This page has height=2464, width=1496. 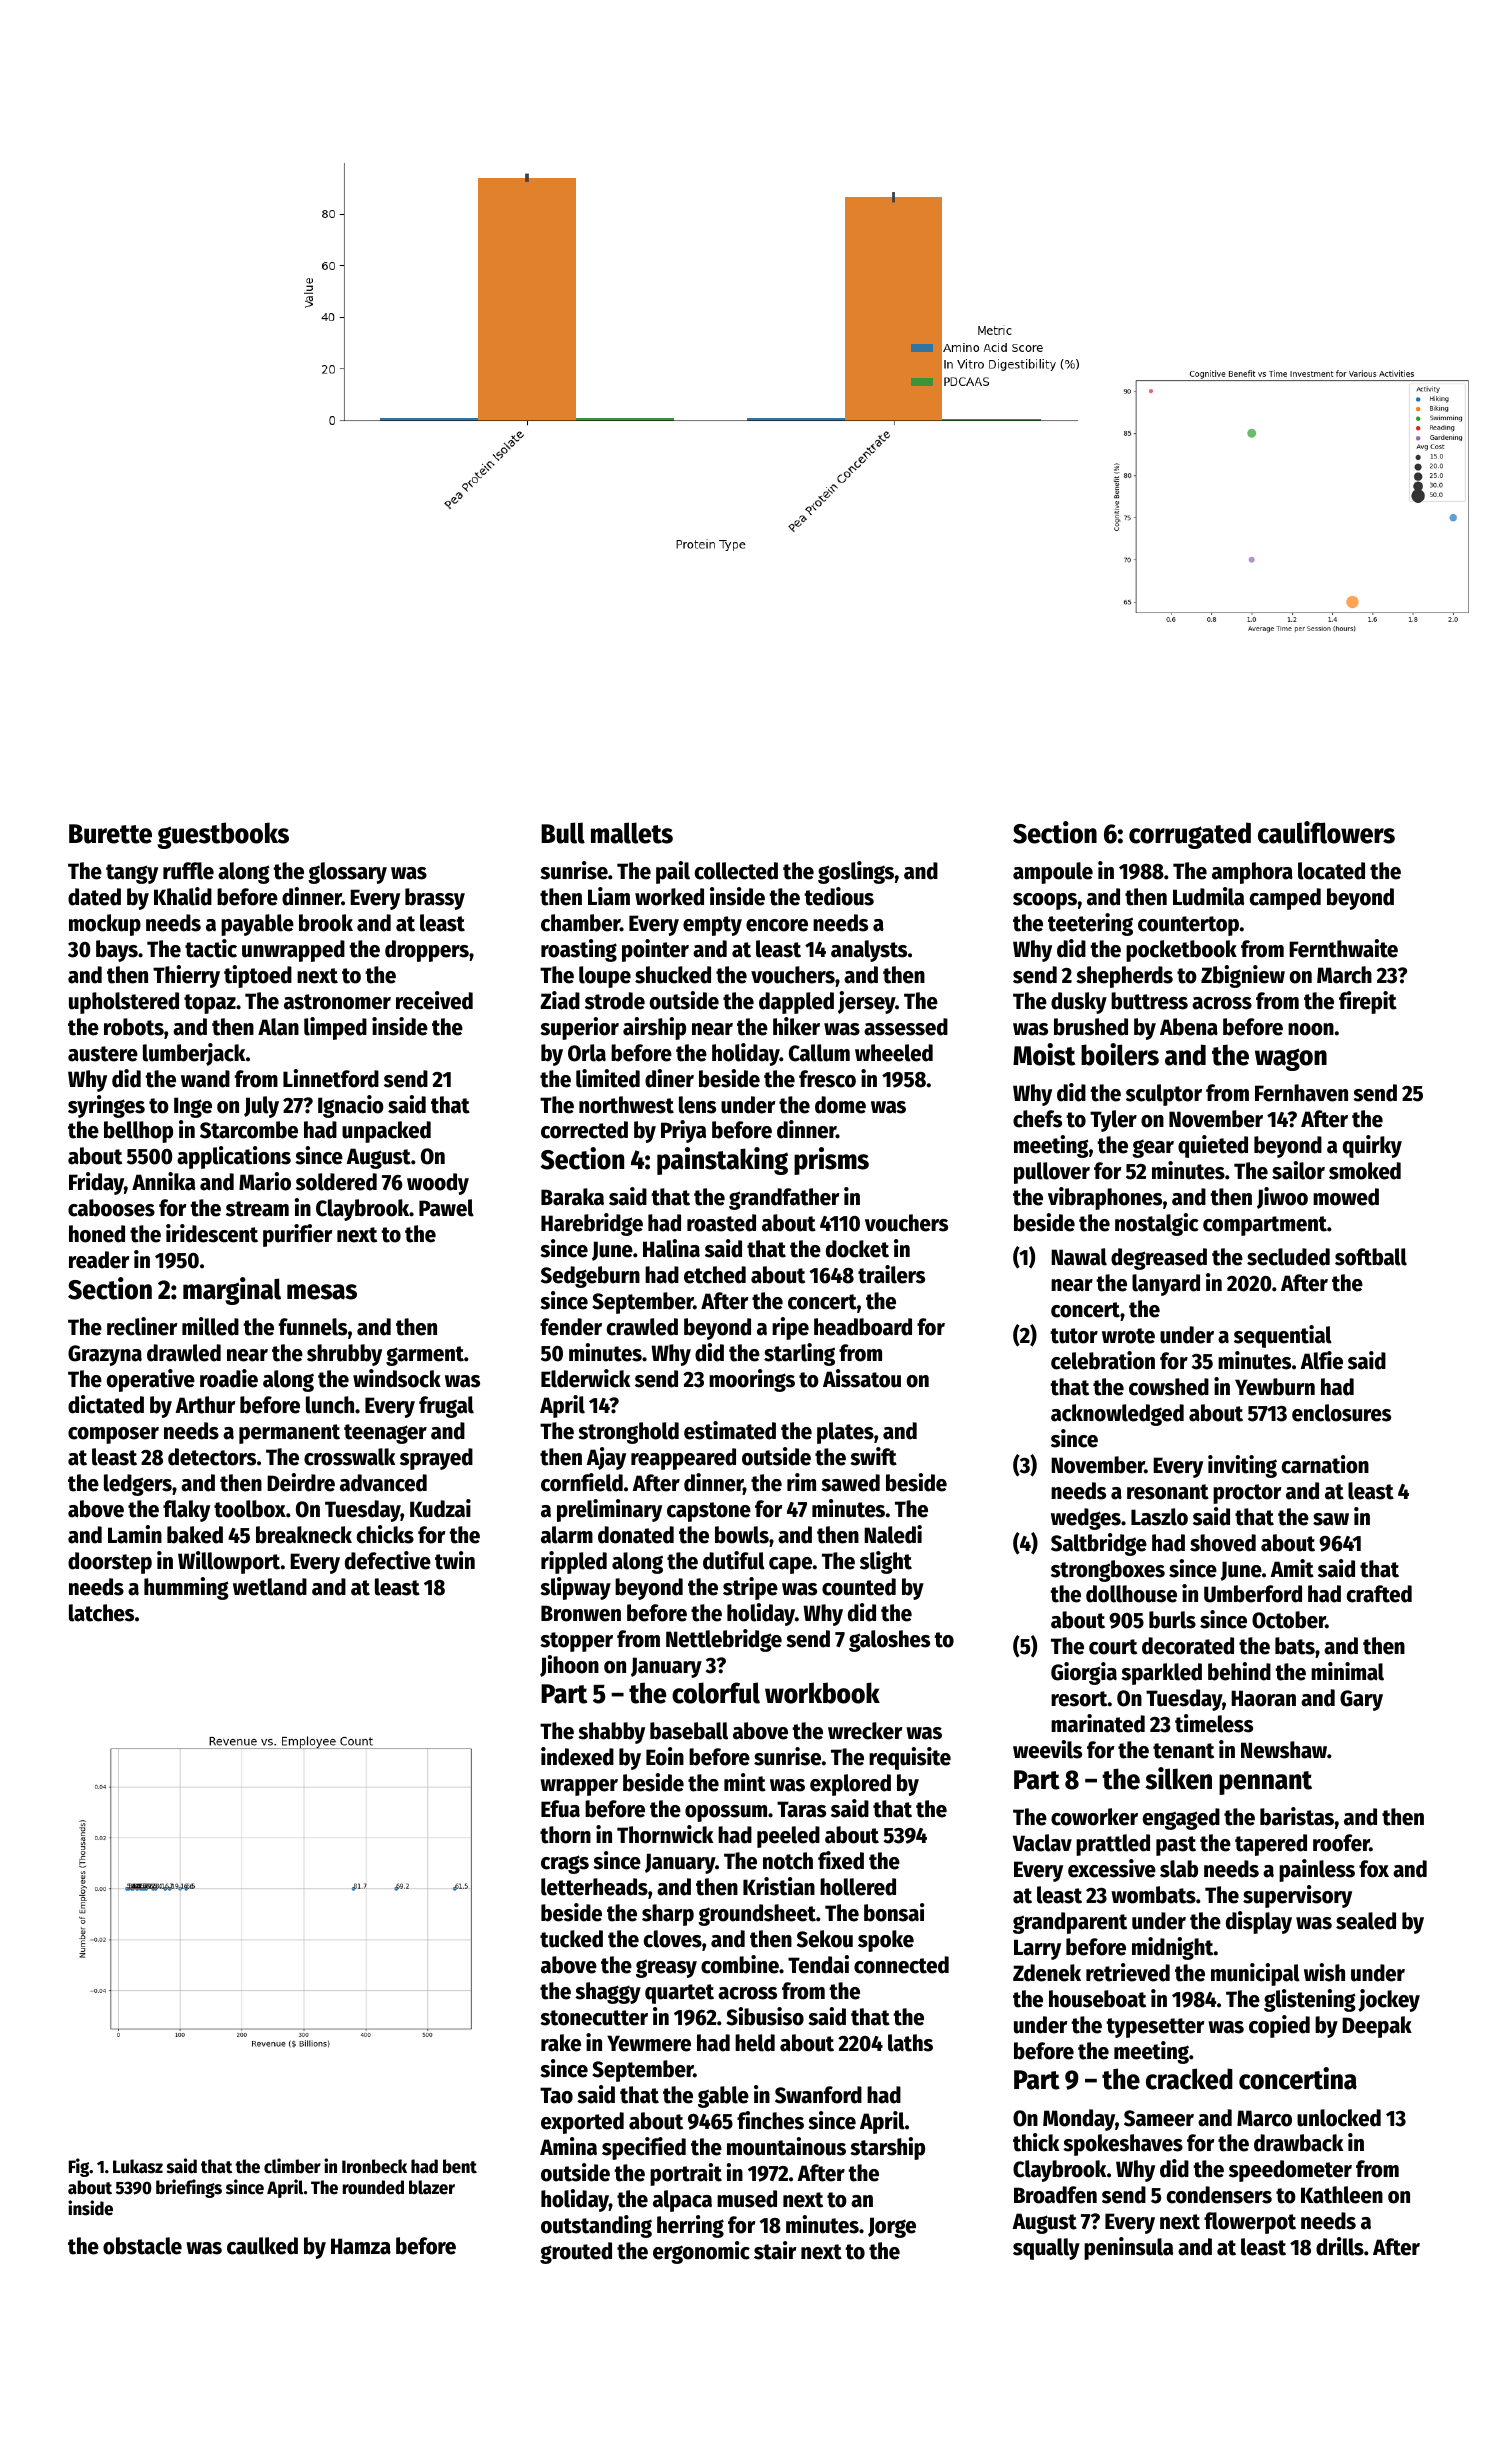 What do you see at coordinates (1124, 977) in the page?
I see `shepherds` at bounding box center [1124, 977].
